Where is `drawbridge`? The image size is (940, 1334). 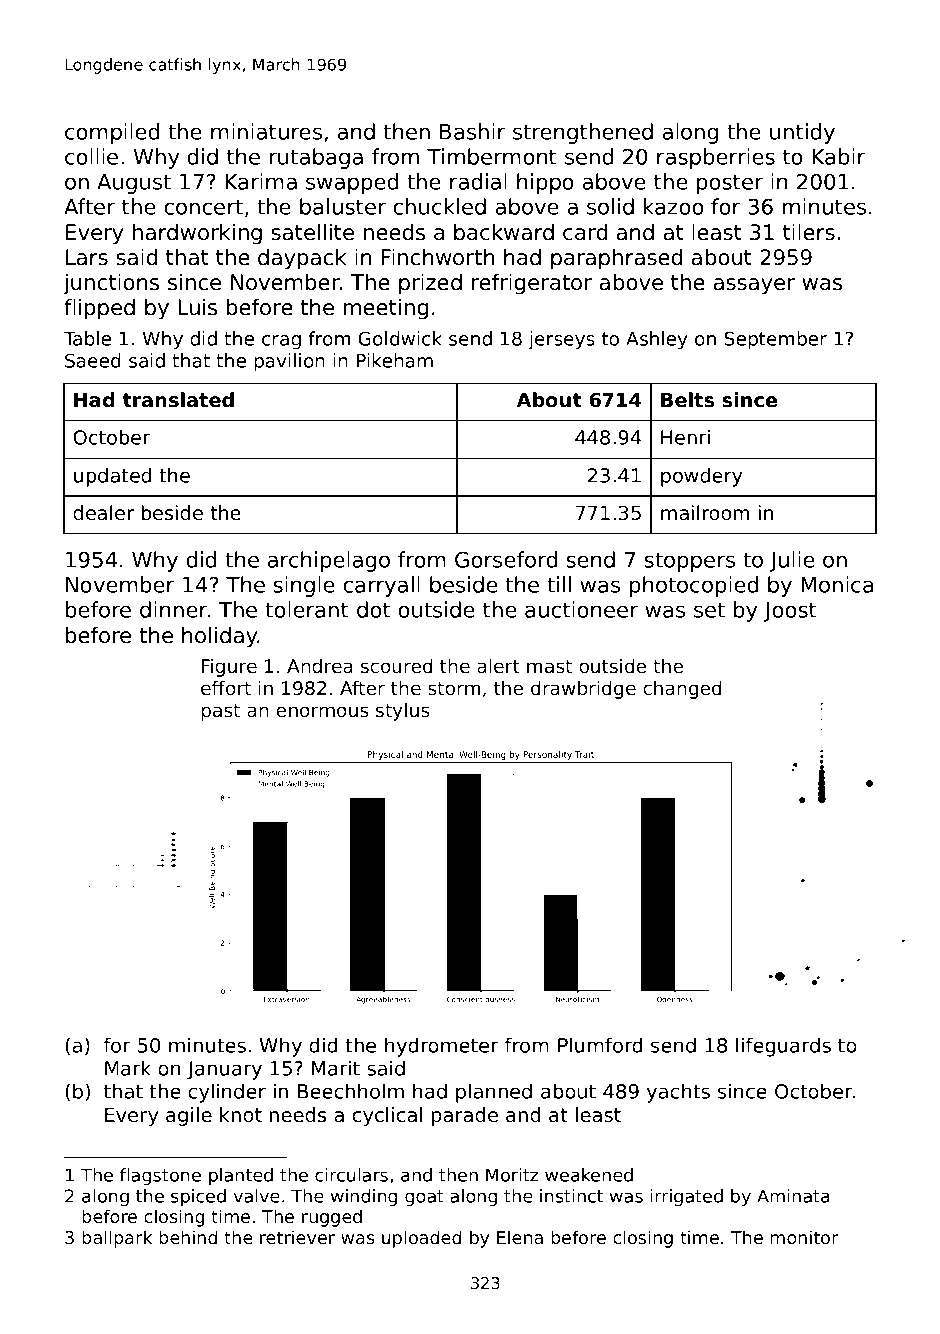 drawbridge is located at coordinates (583, 690).
